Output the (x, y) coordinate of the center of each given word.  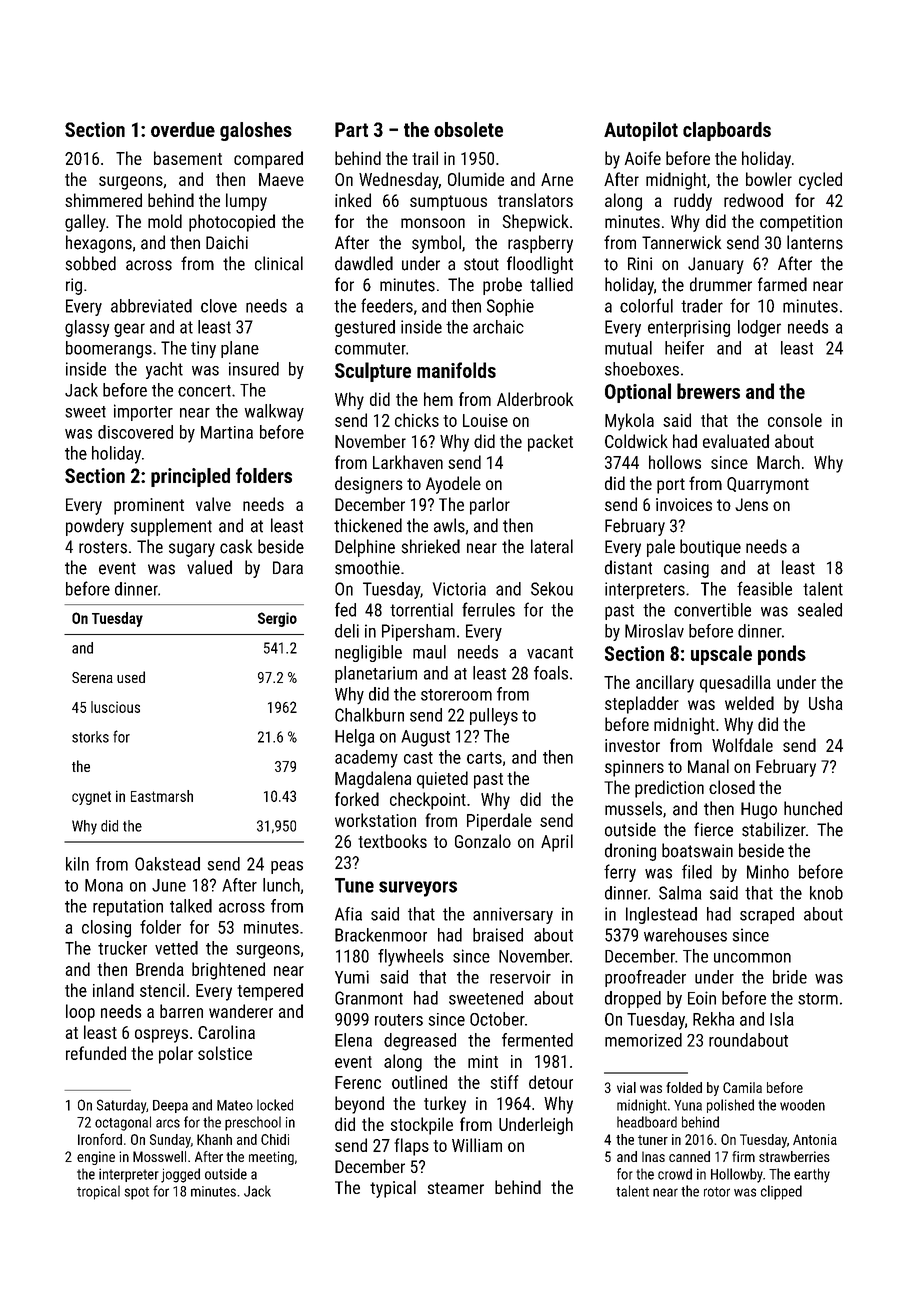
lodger (759, 328)
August (425, 738)
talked (191, 906)
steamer (456, 1188)
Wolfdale (742, 745)
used (131, 677)
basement (188, 158)
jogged (180, 1175)
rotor (717, 1192)
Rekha (713, 1019)
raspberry (540, 244)
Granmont (369, 998)
